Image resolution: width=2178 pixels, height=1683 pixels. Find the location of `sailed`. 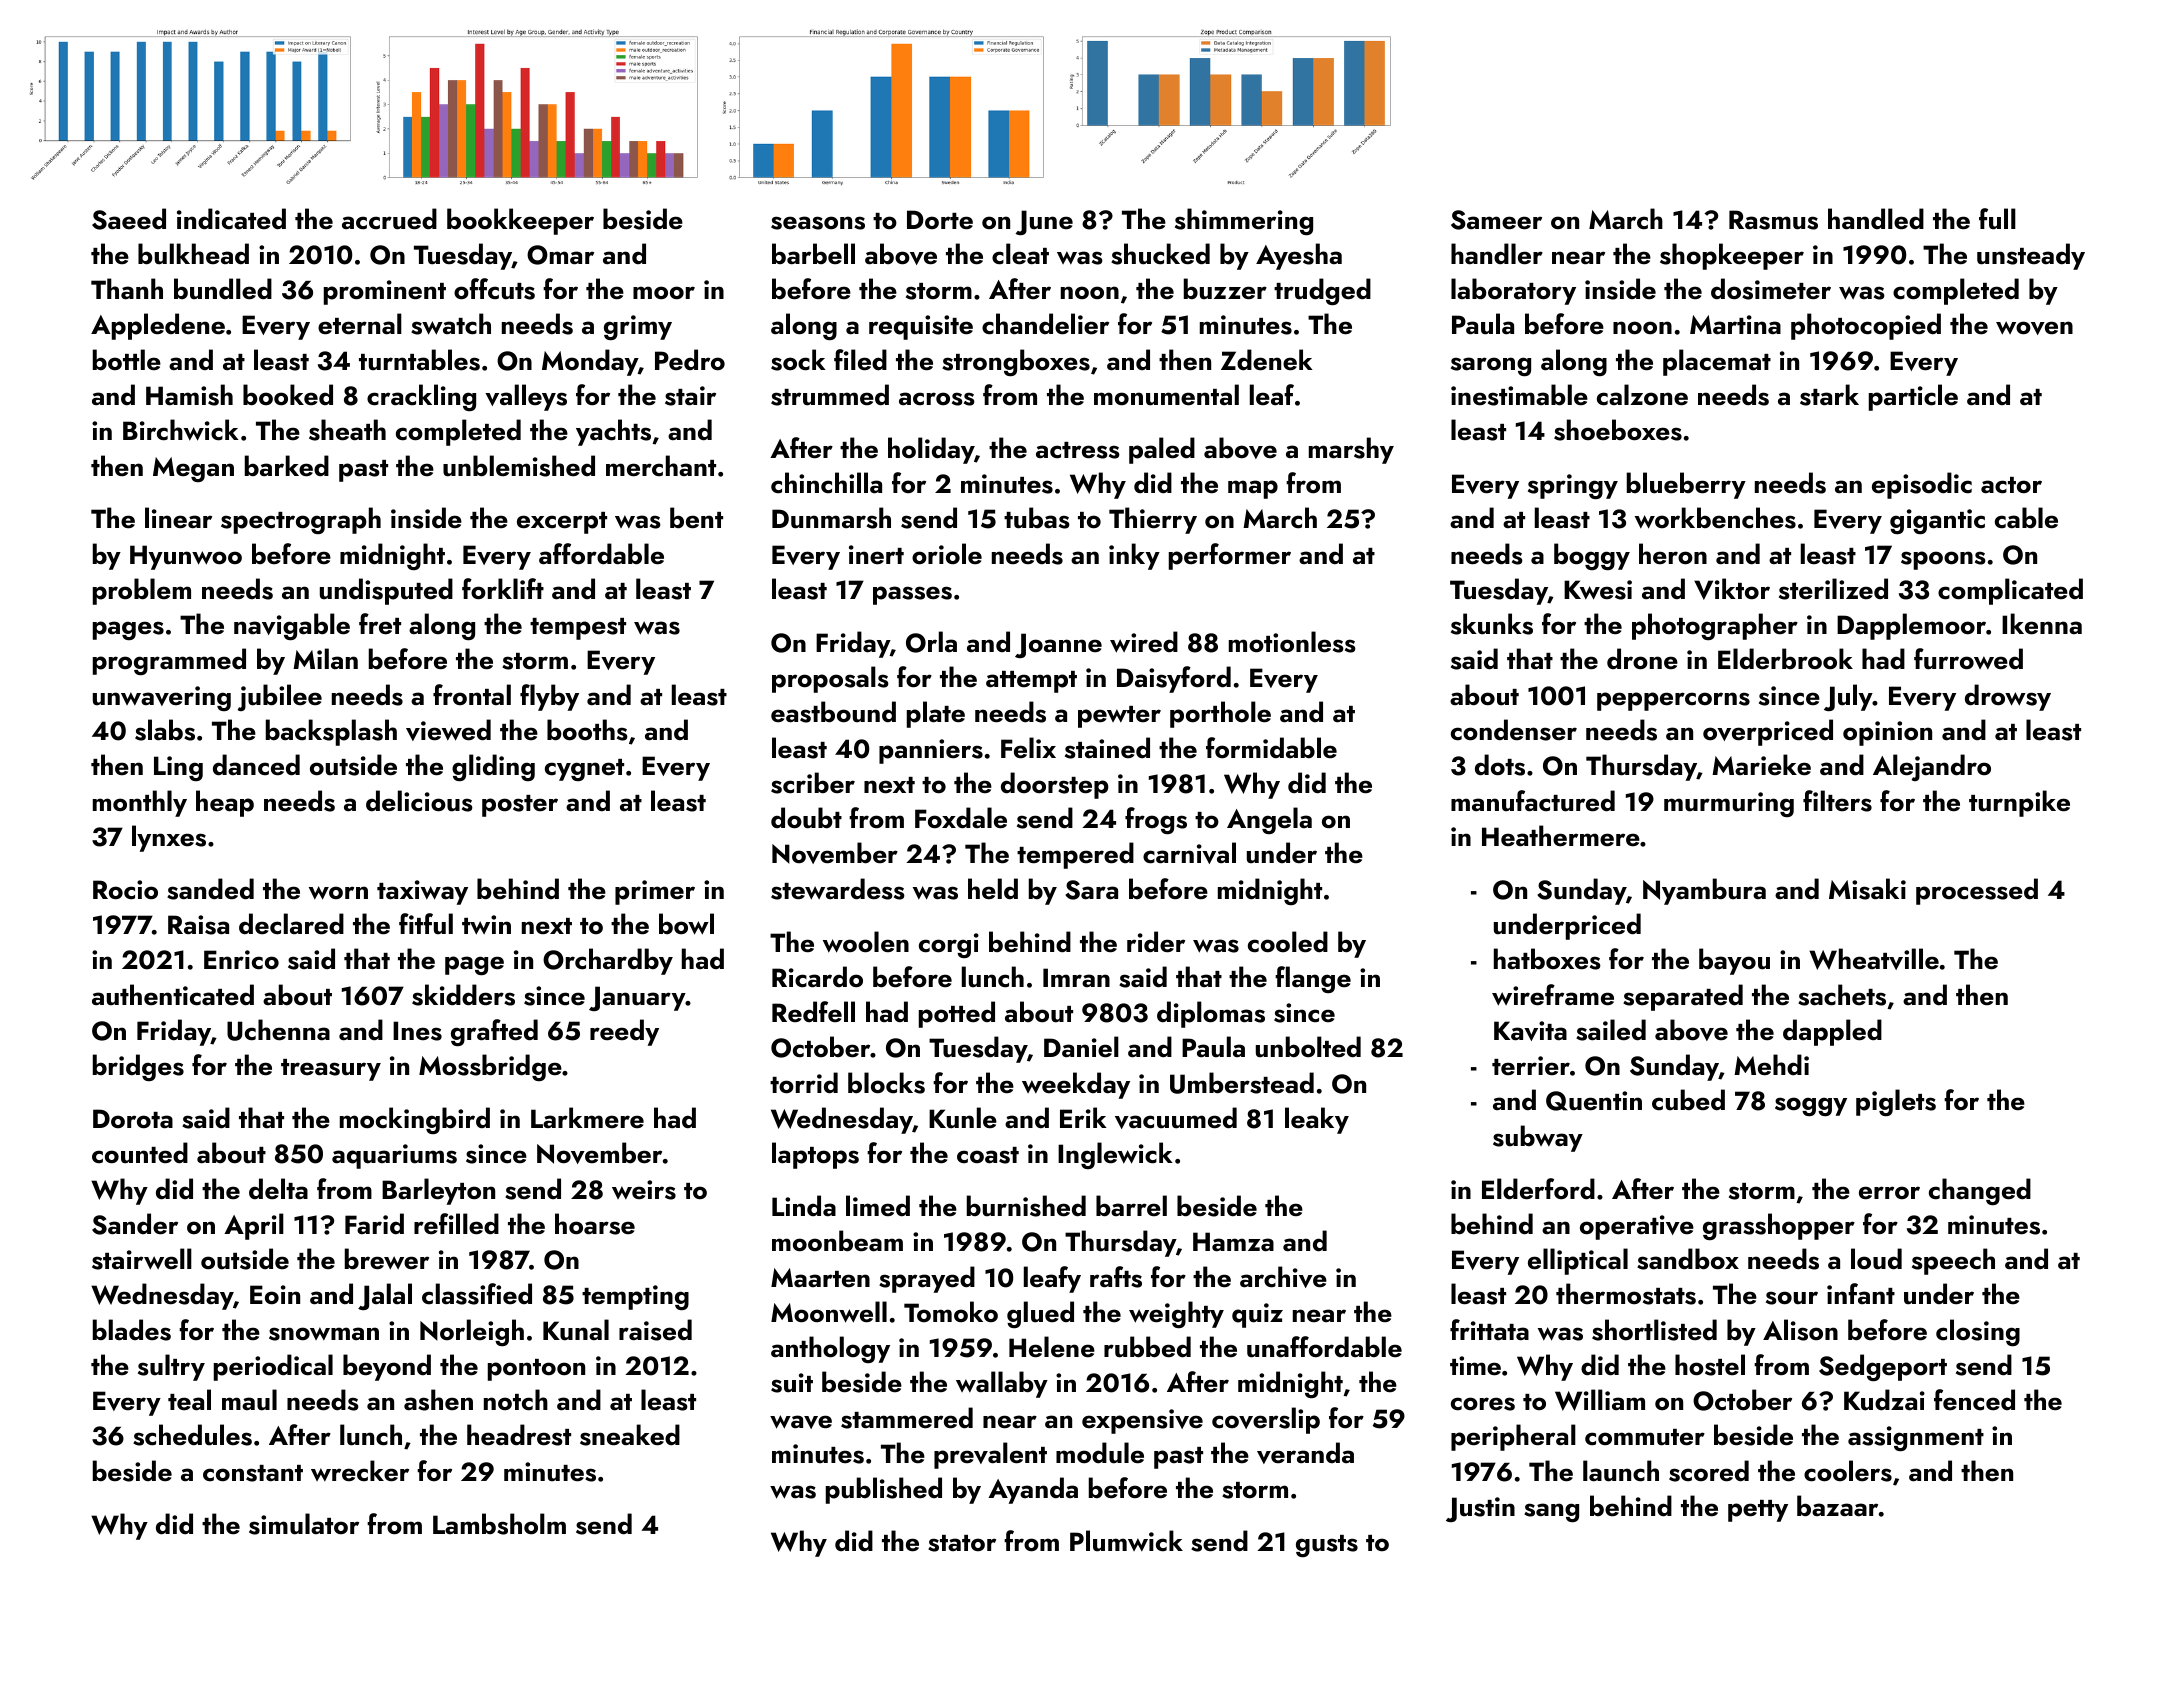

sailed is located at coordinates (1611, 1030).
